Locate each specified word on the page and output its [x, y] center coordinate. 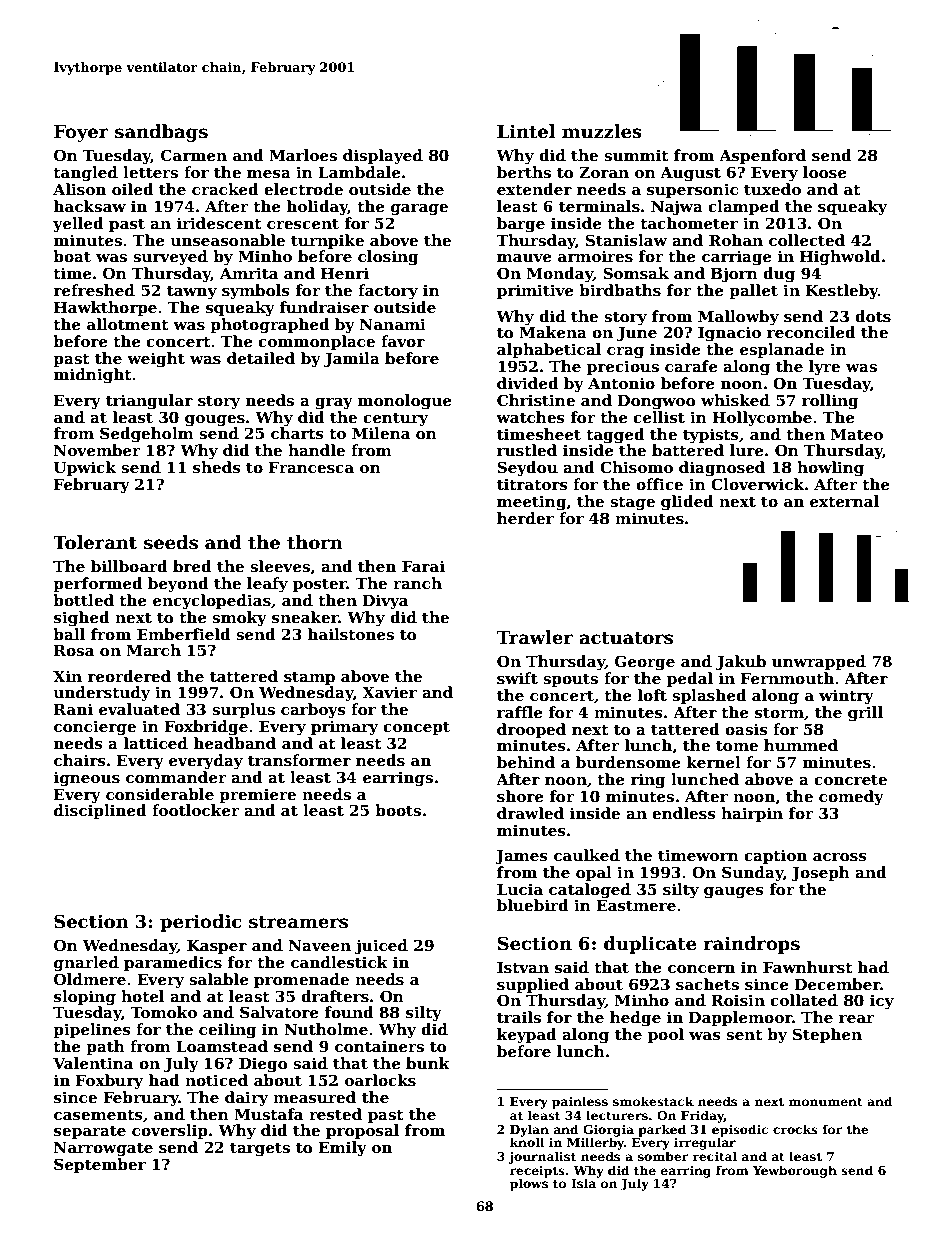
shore [520, 796]
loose [825, 172]
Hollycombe [762, 419]
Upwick [85, 468]
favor [403, 341]
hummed [801, 745]
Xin [67, 676]
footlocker [195, 810]
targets [260, 1150]
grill [865, 714]
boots [398, 810]
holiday [317, 208]
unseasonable [227, 240]
